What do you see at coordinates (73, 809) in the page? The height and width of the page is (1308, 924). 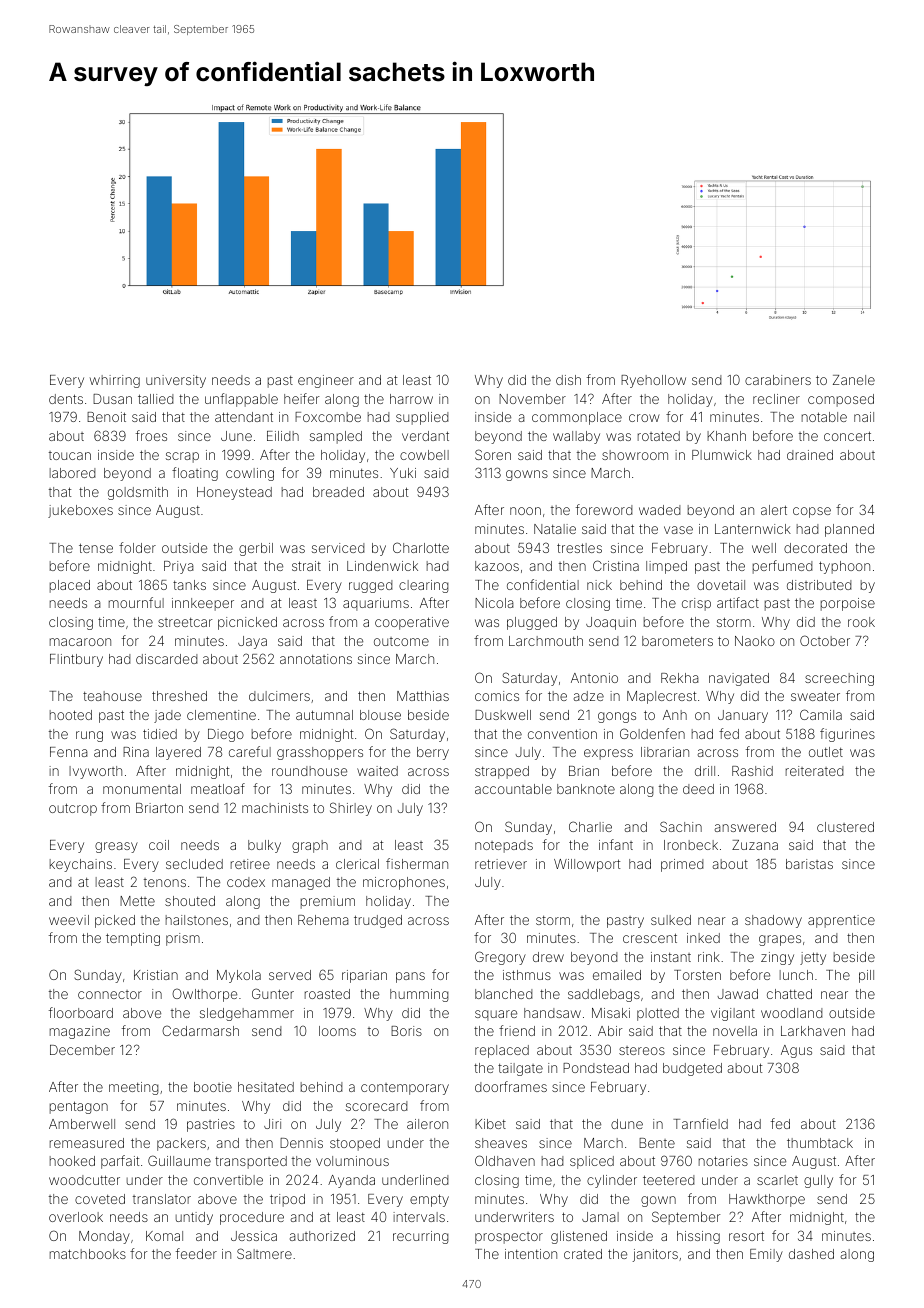 I see `outcrop` at bounding box center [73, 809].
